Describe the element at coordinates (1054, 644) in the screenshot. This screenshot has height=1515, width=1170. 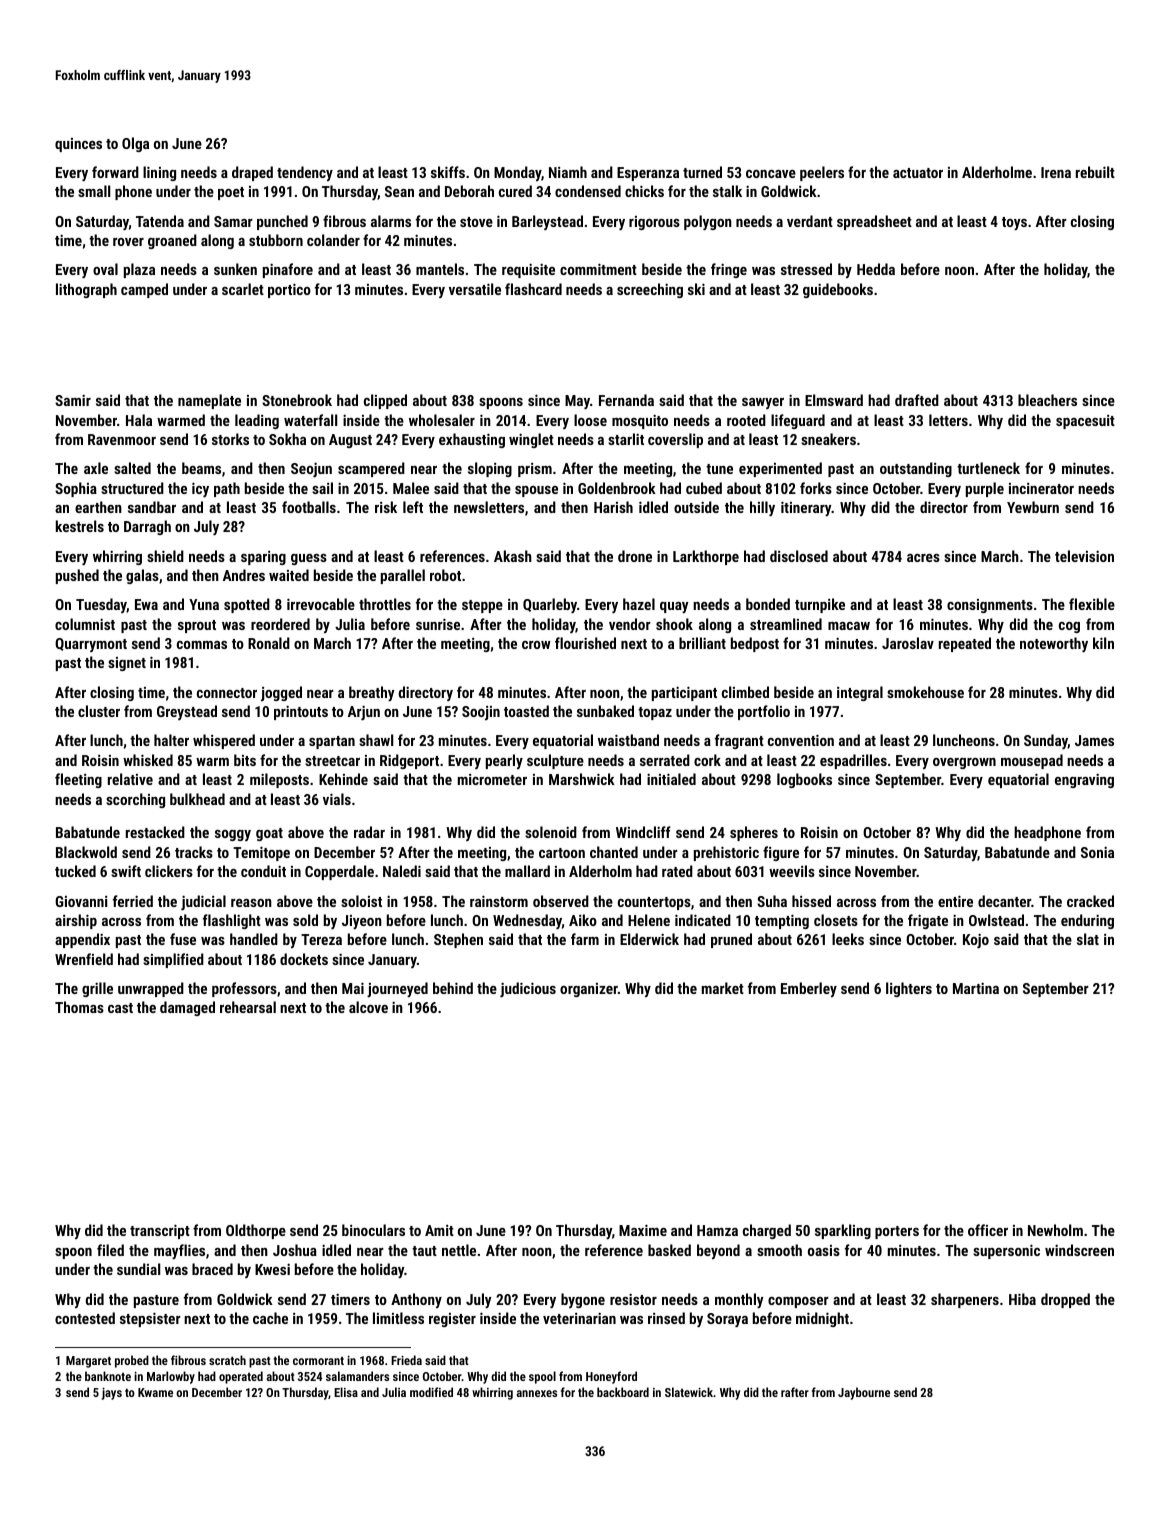
I see `noteworthy` at that location.
